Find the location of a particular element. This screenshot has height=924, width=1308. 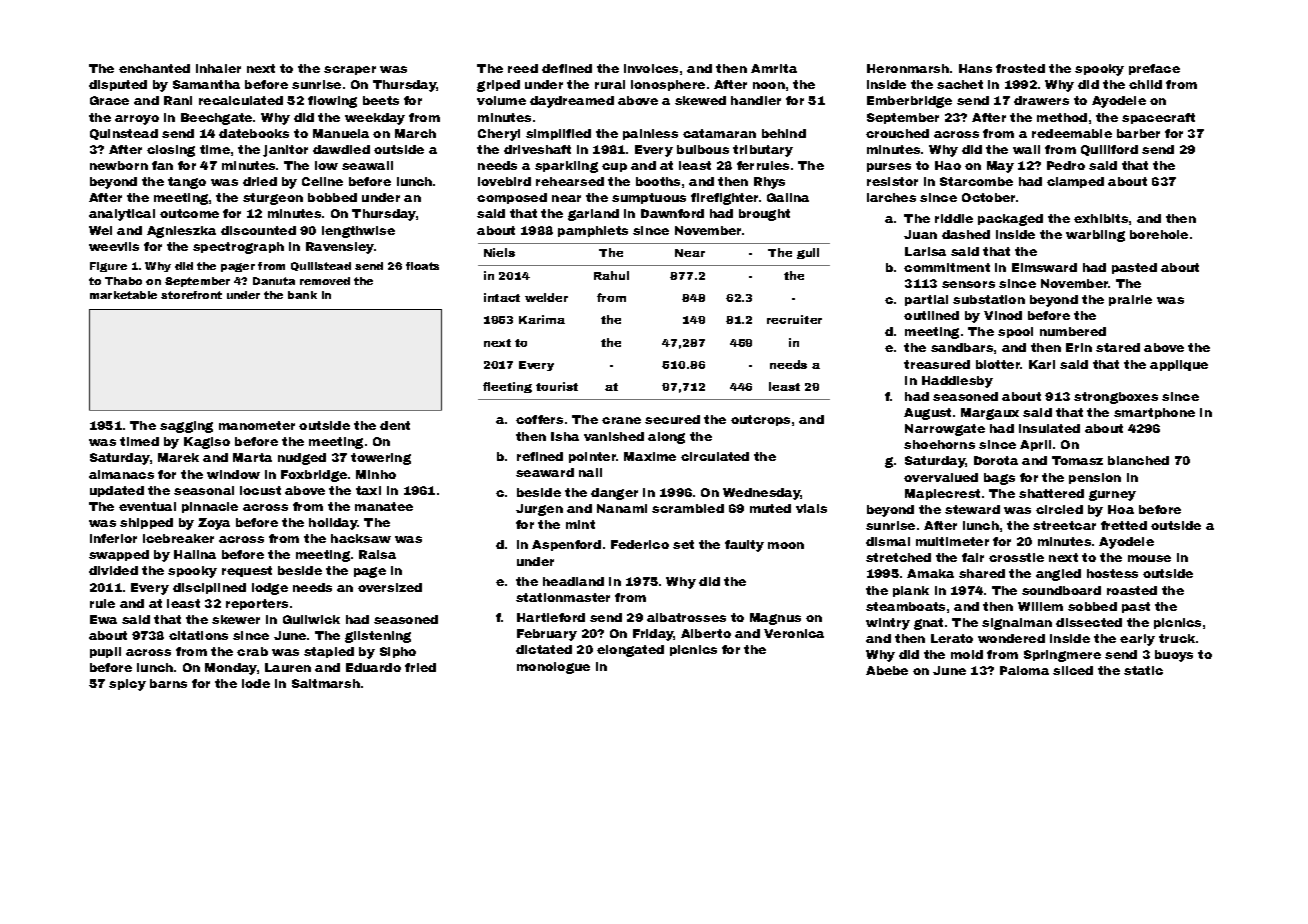

enchanted is located at coordinates (154, 68).
